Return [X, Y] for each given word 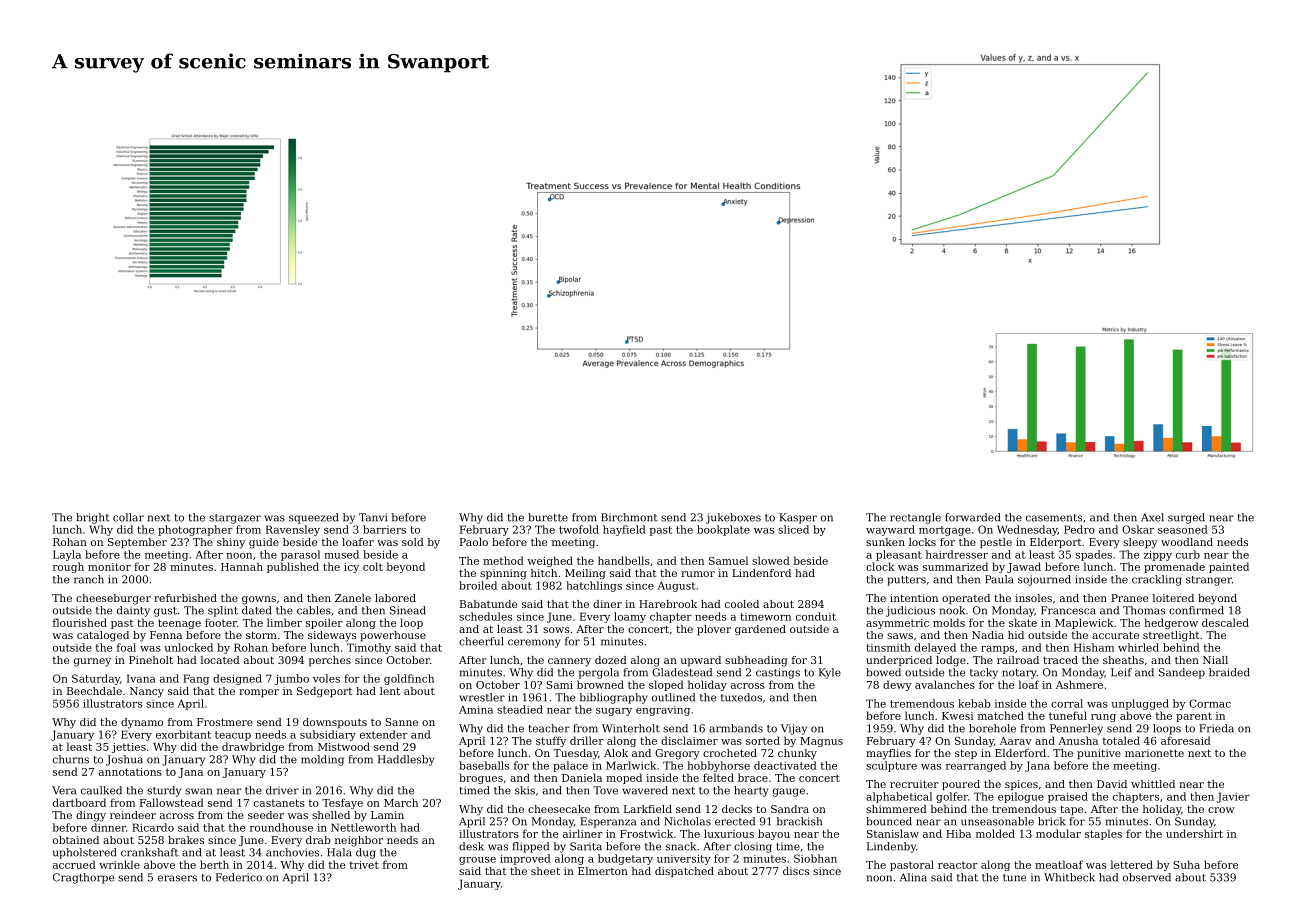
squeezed [313, 518]
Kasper [798, 518]
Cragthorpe [83, 878]
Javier [1233, 797]
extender [384, 734]
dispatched [684, 872]
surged [1186, 518]
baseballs [484, 765]
